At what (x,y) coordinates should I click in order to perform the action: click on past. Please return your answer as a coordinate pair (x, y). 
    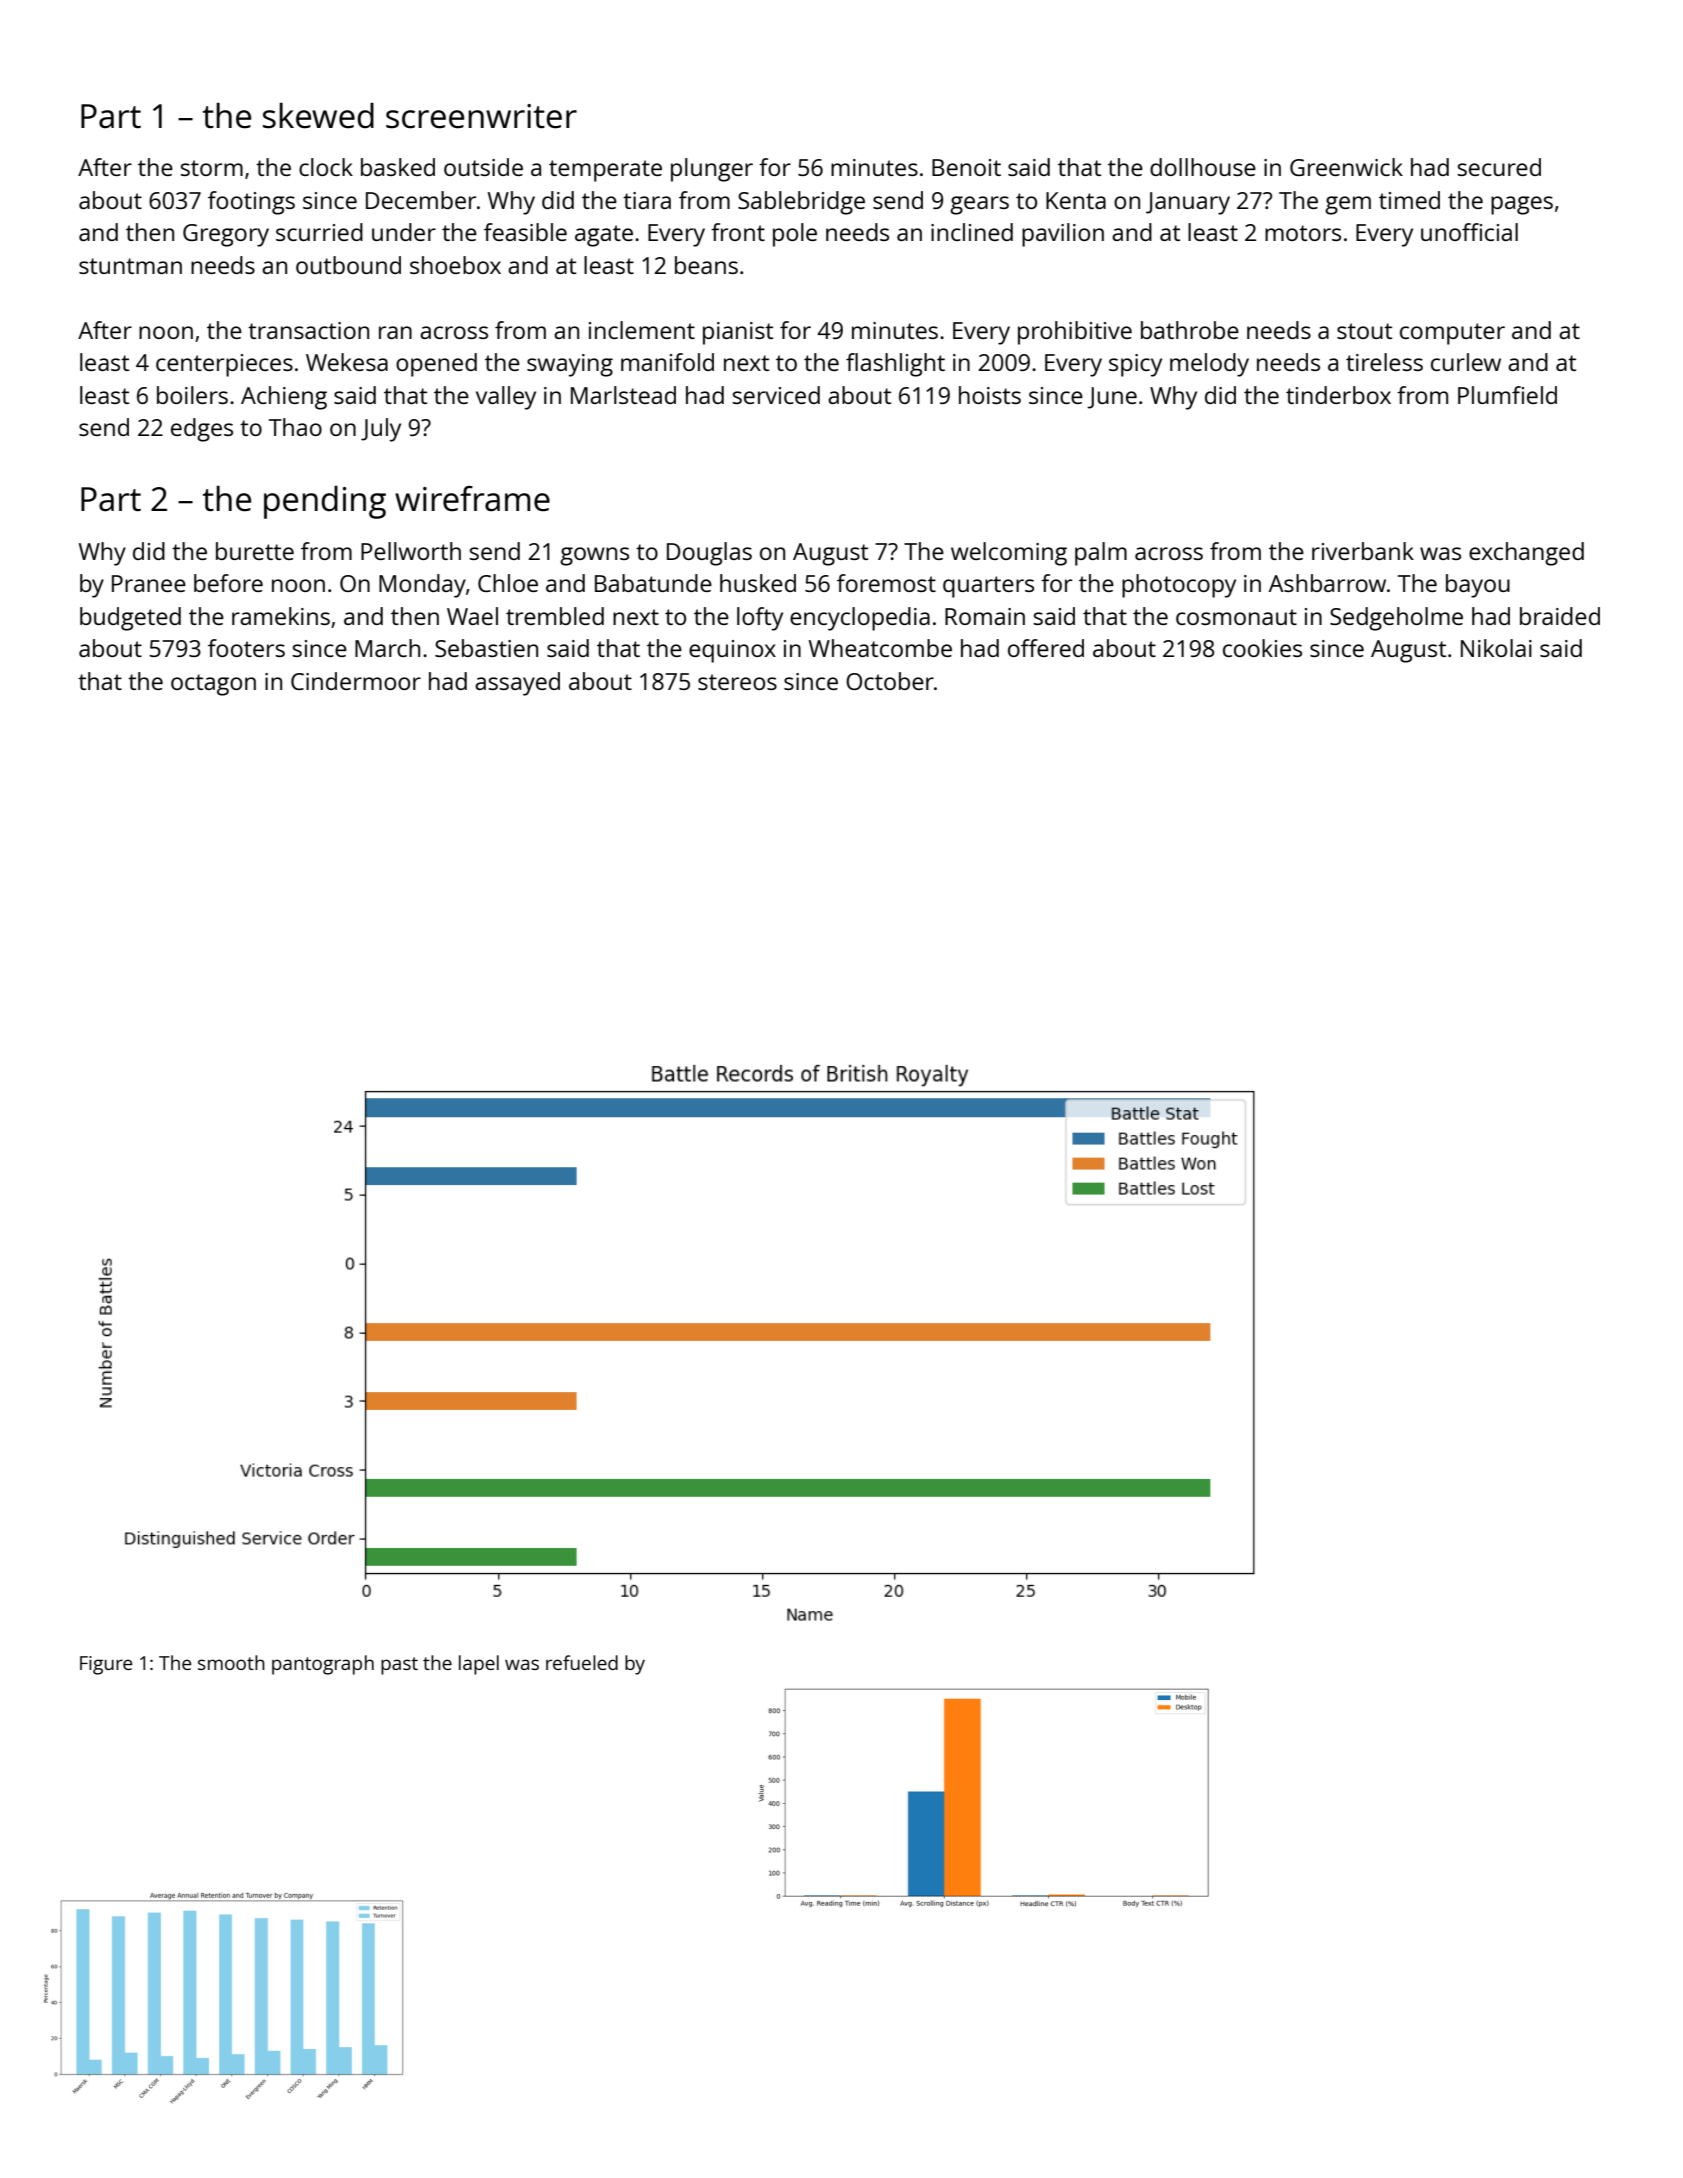
    Looking at the image, I should click on (399, 1666).
